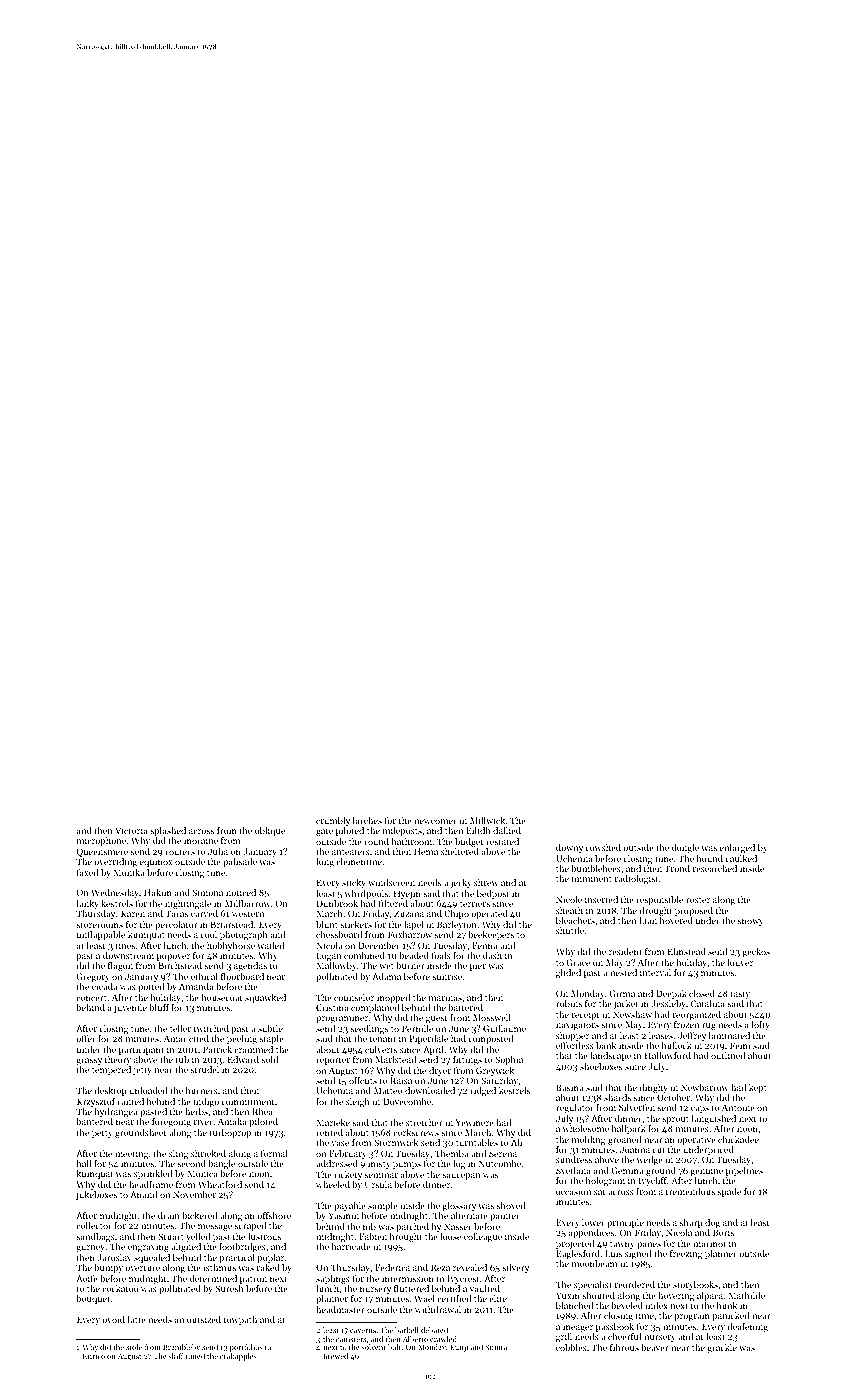 Image resolution: width=849 pixels, height=1400 pixels. What do you see at coordinates (96, 1195) in the document?
I see `jukeboxes` at bounding box center [96, 1195].
